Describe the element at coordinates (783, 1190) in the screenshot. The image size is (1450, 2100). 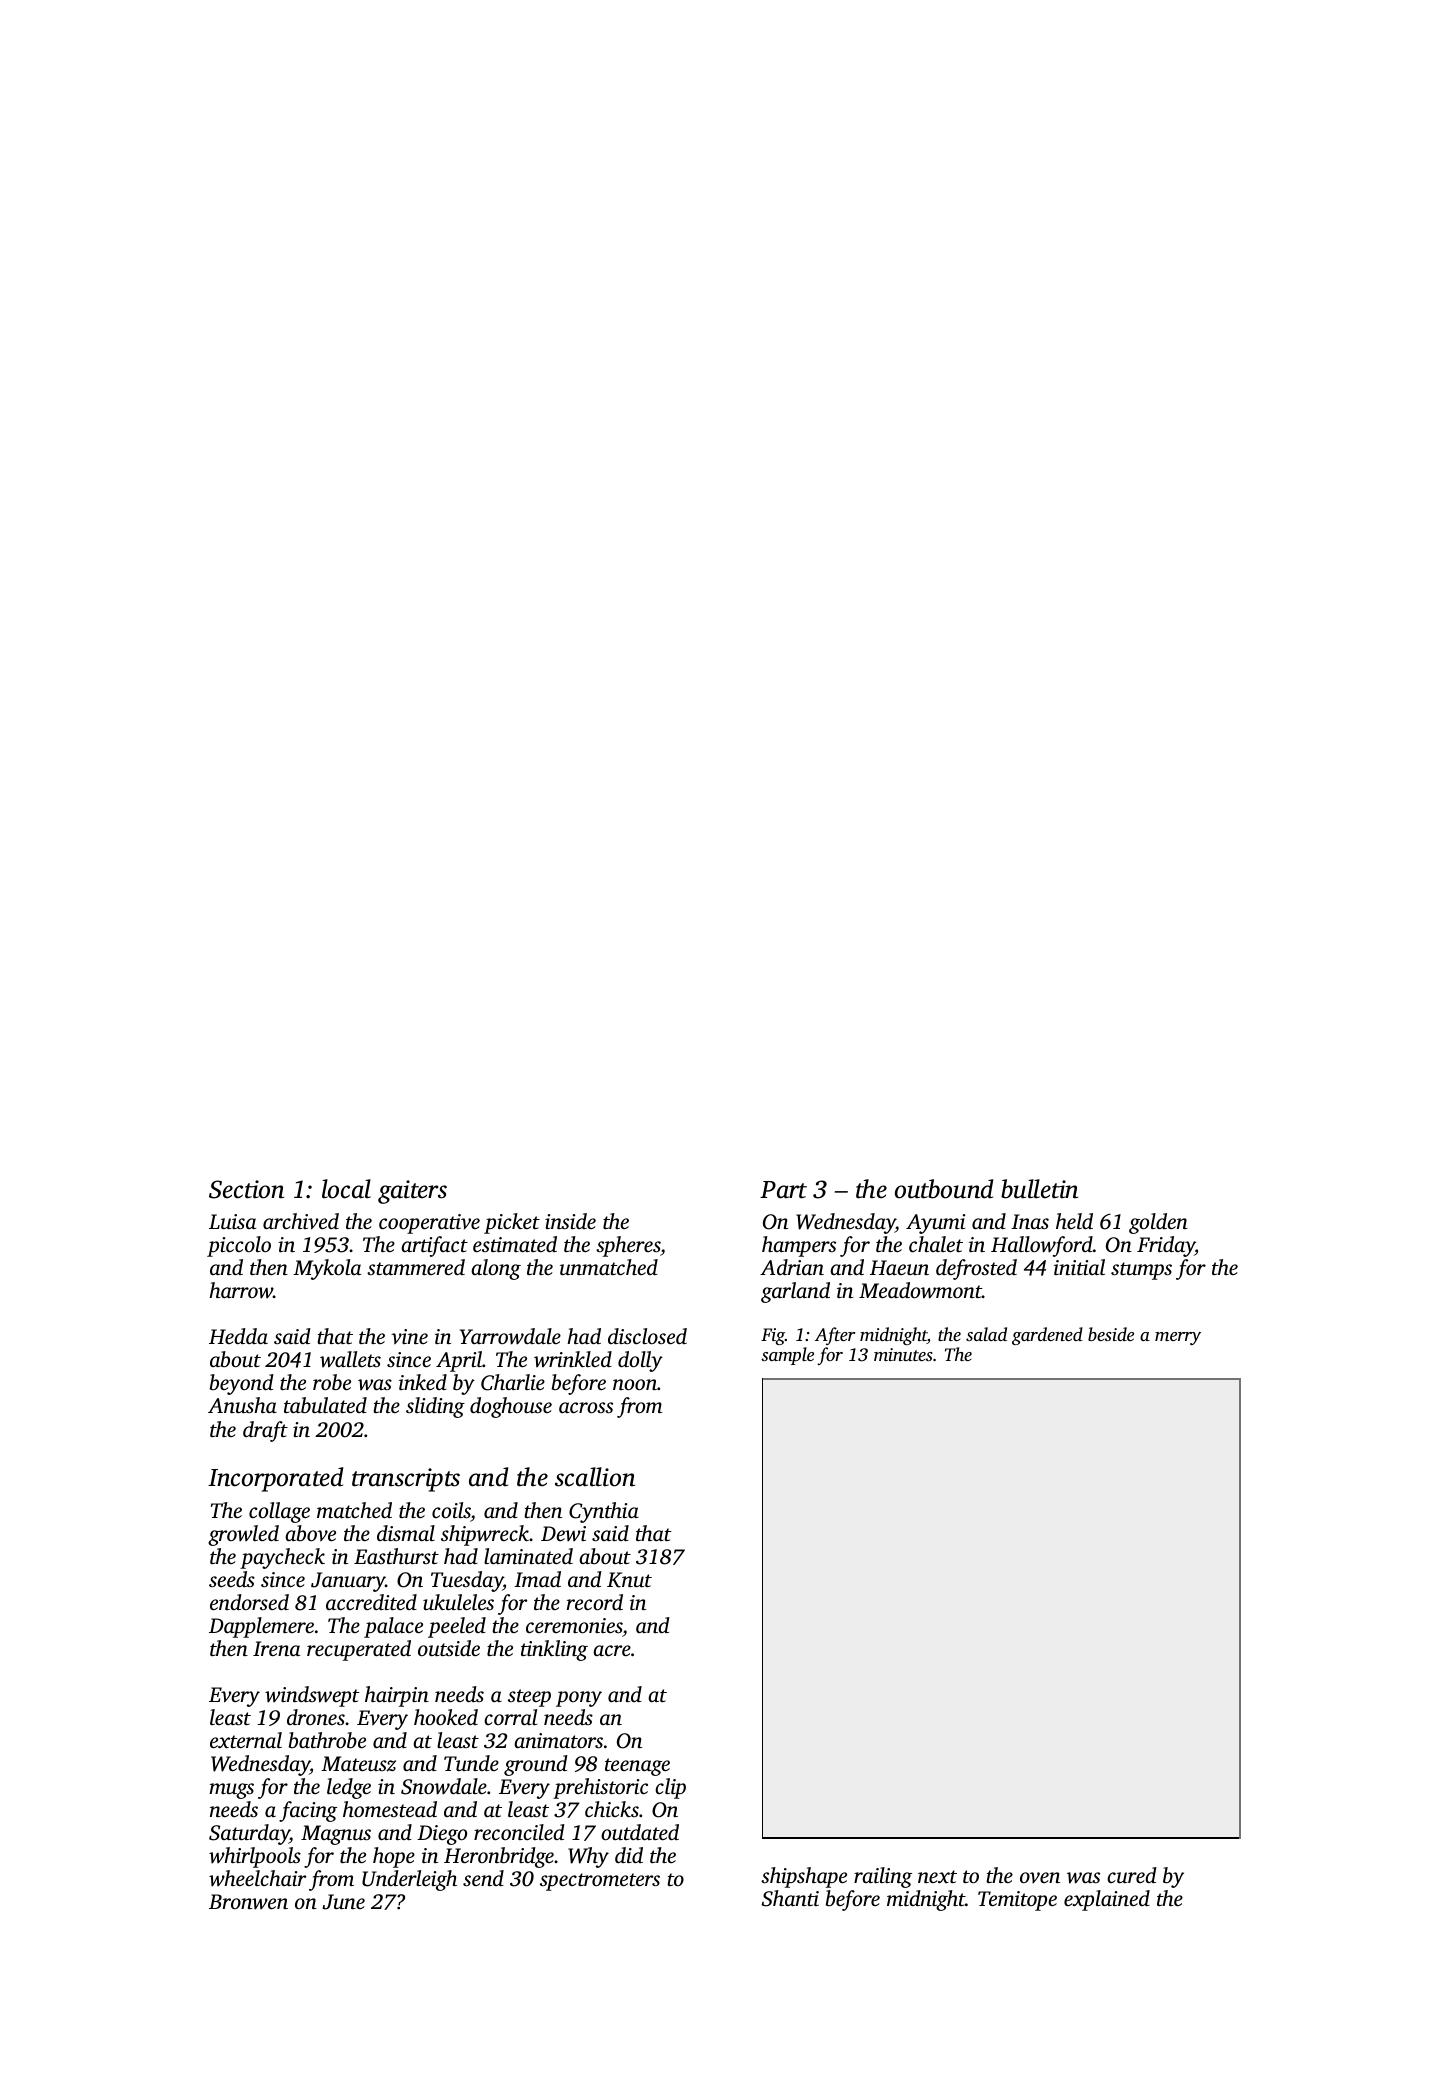
I see `Part` at that location.
